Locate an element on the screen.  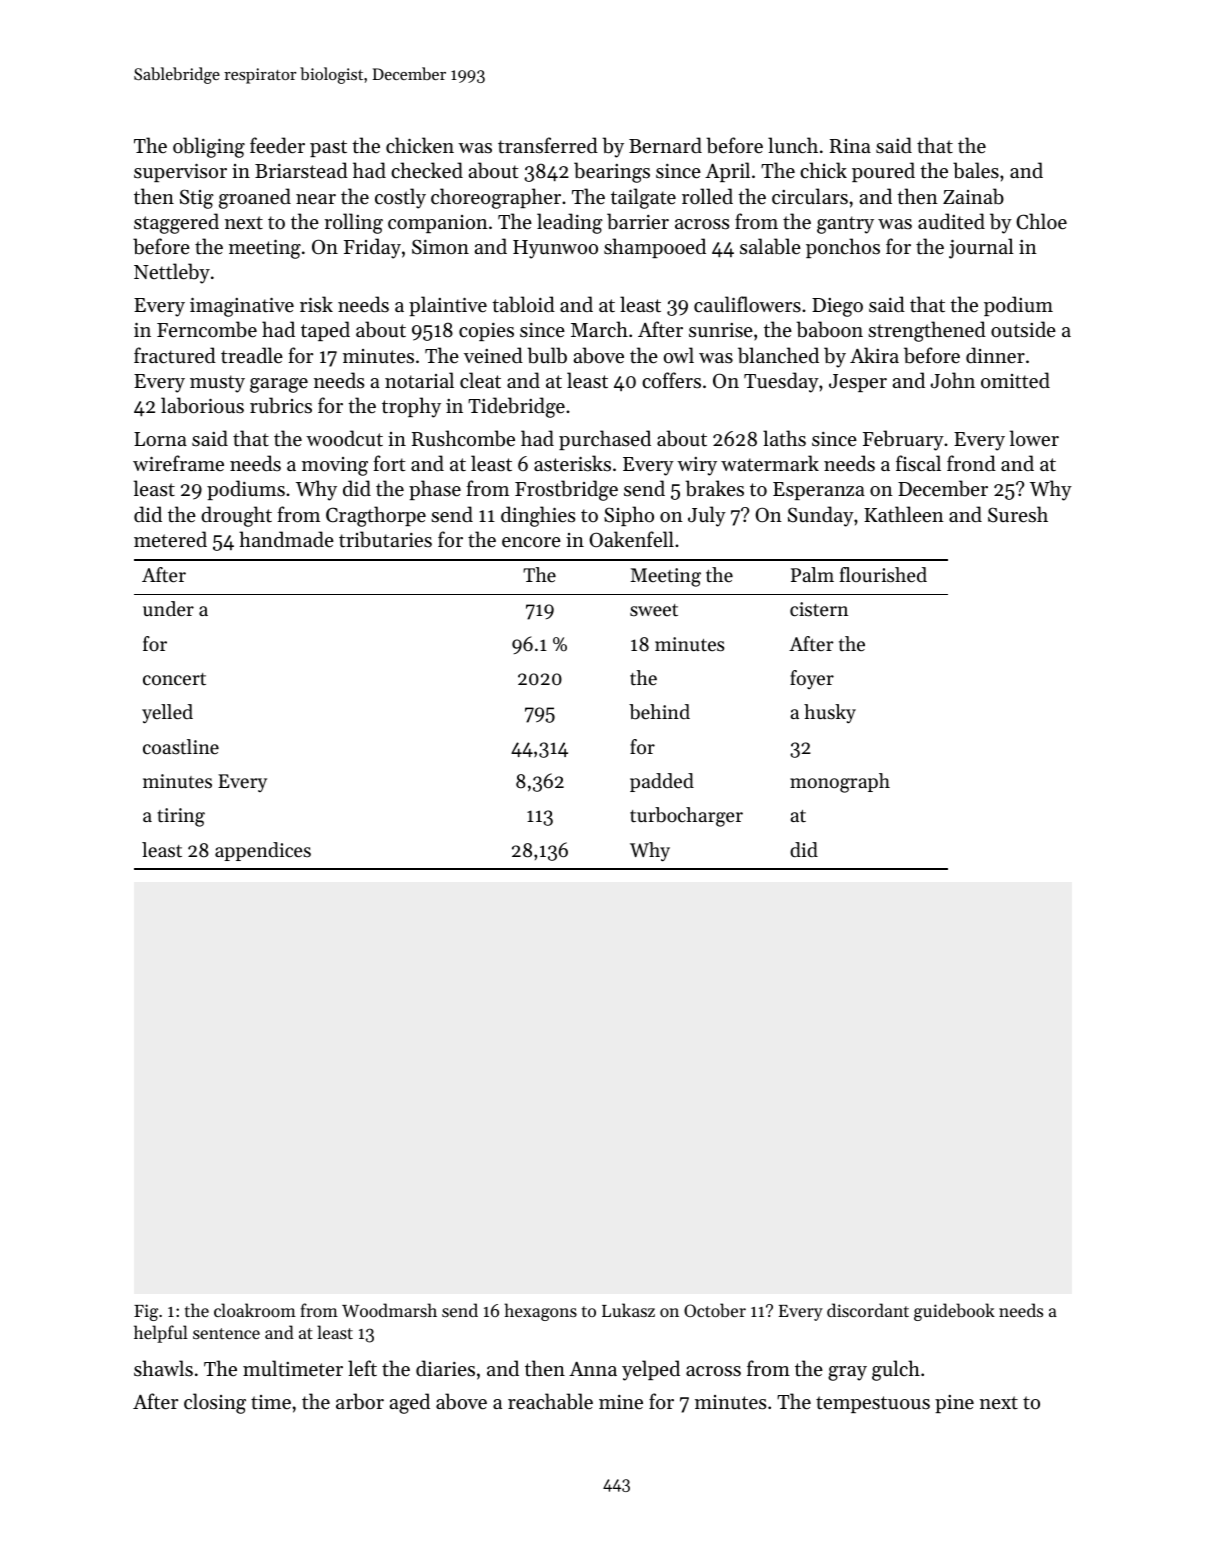
past is located at coordinates (328, 148).
